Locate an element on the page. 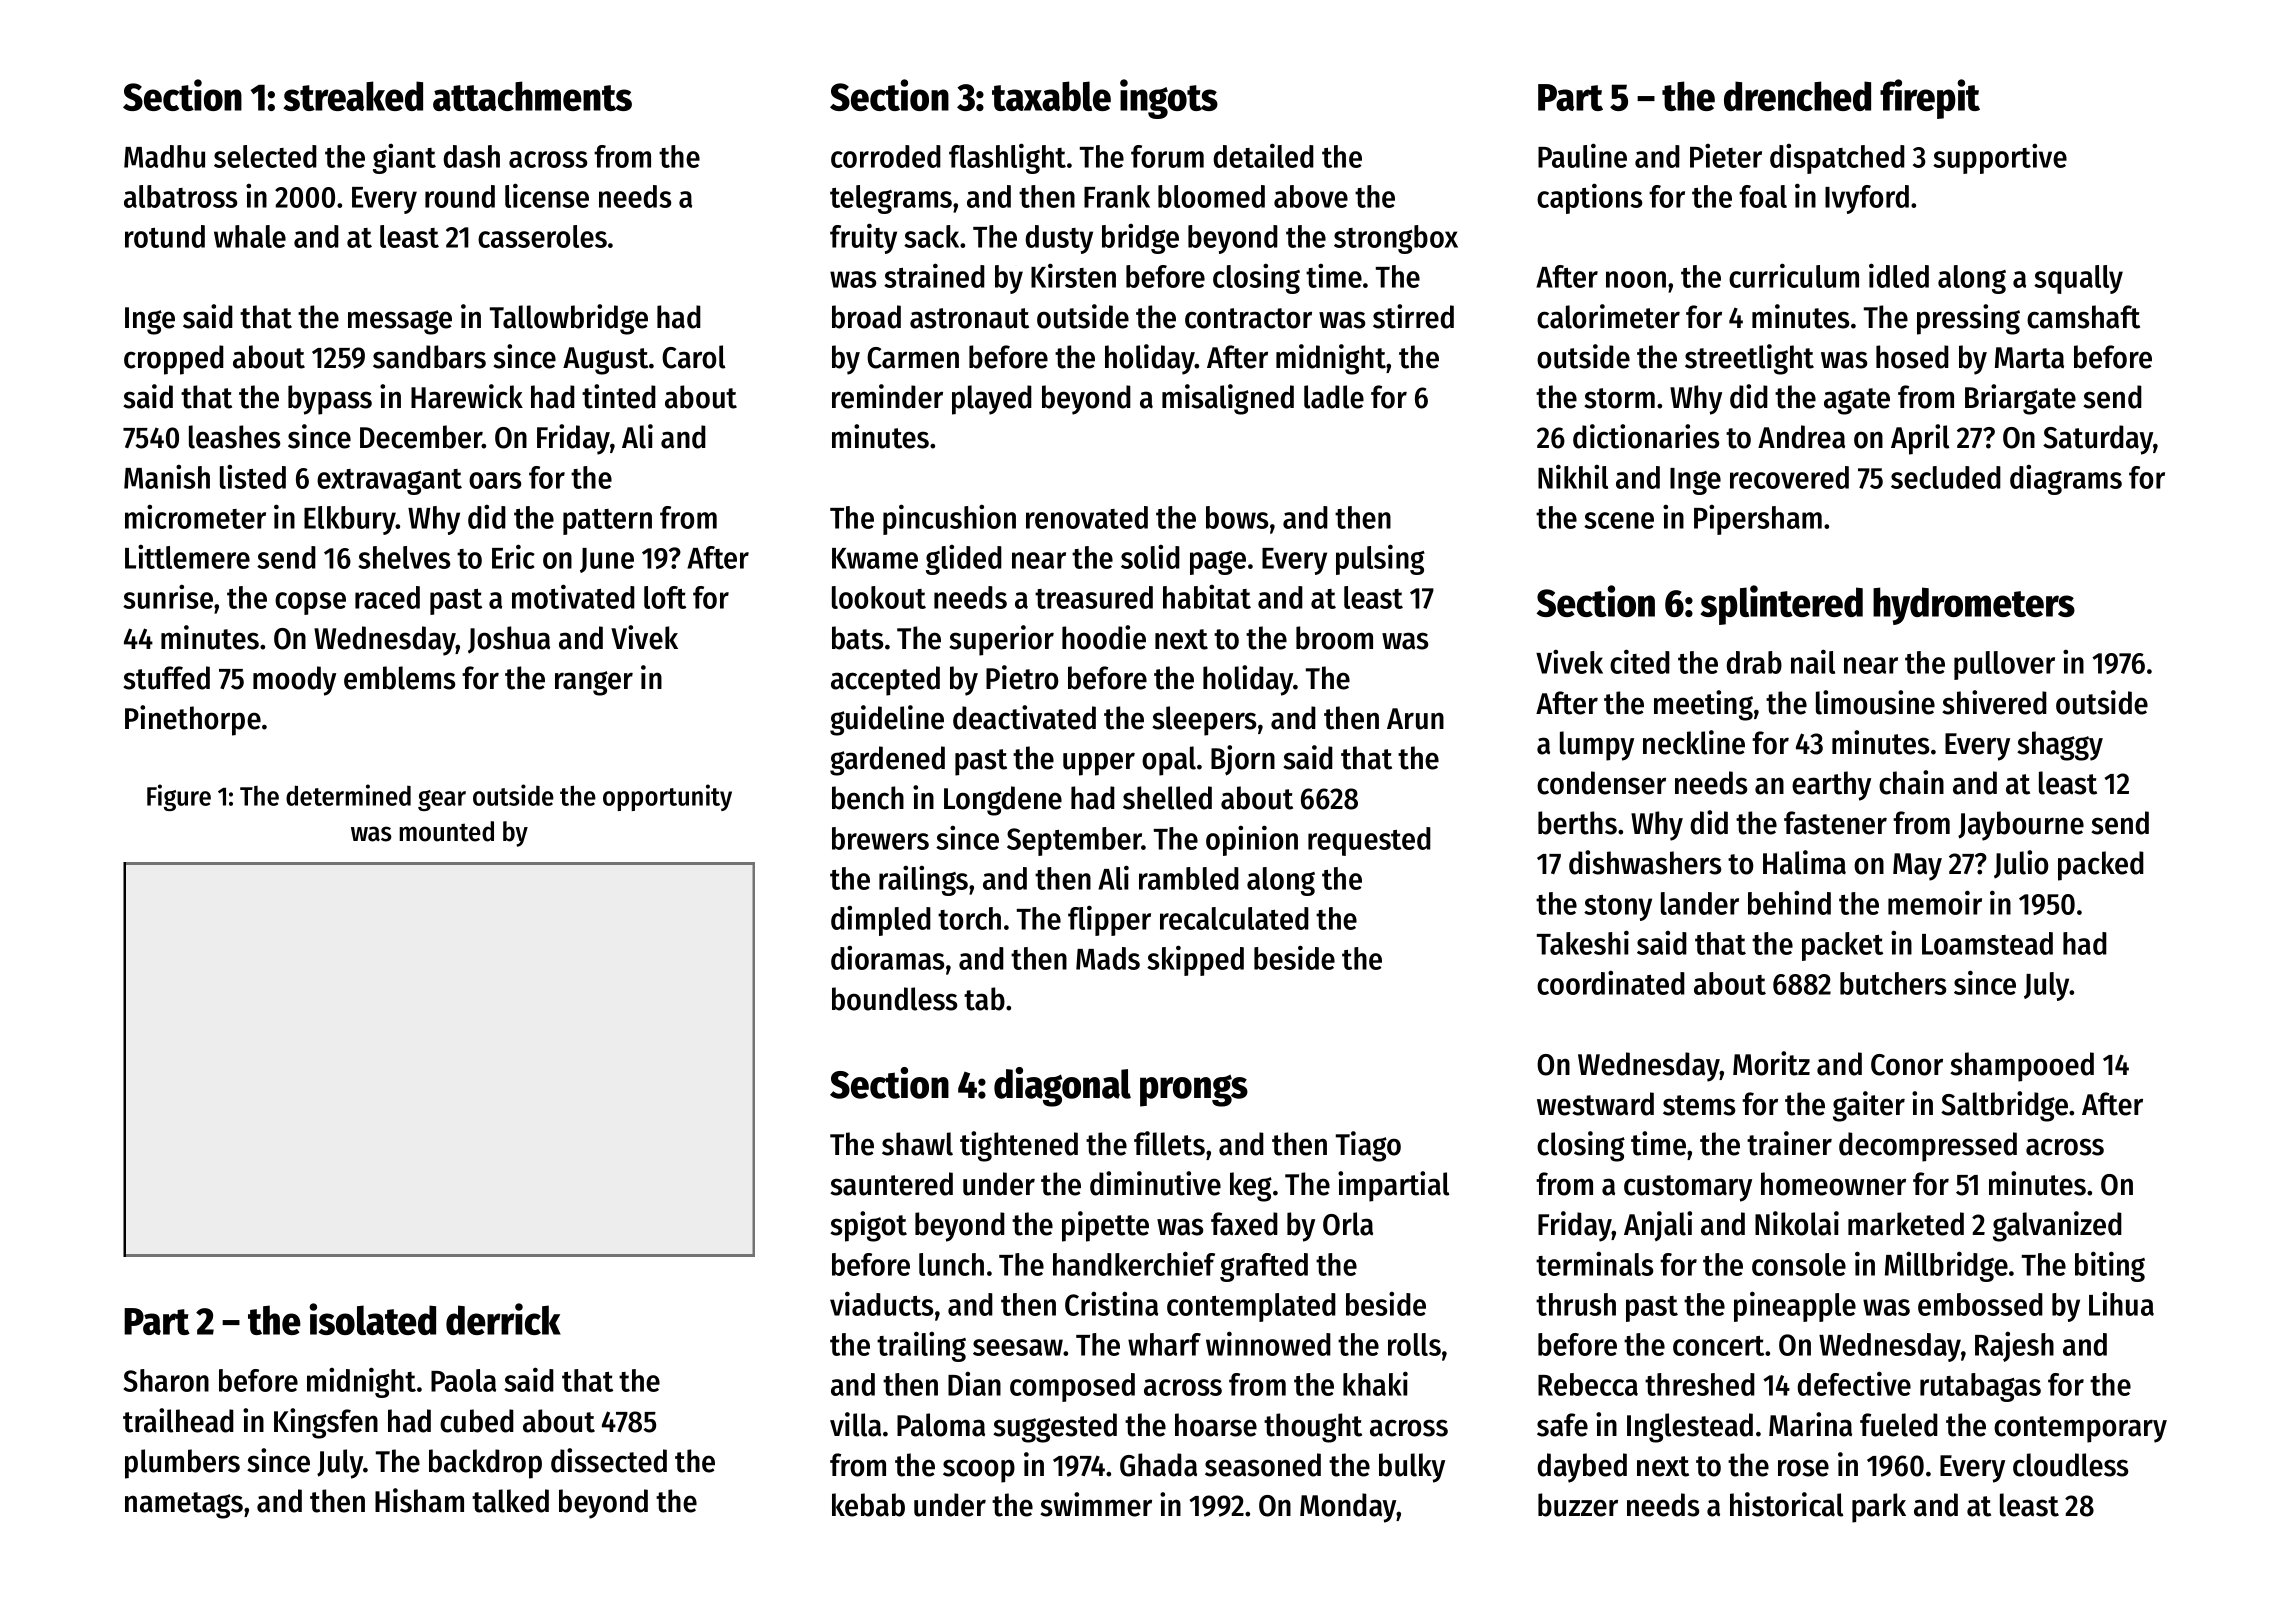  Jaybourne is located at coordinates (2021, 826).
